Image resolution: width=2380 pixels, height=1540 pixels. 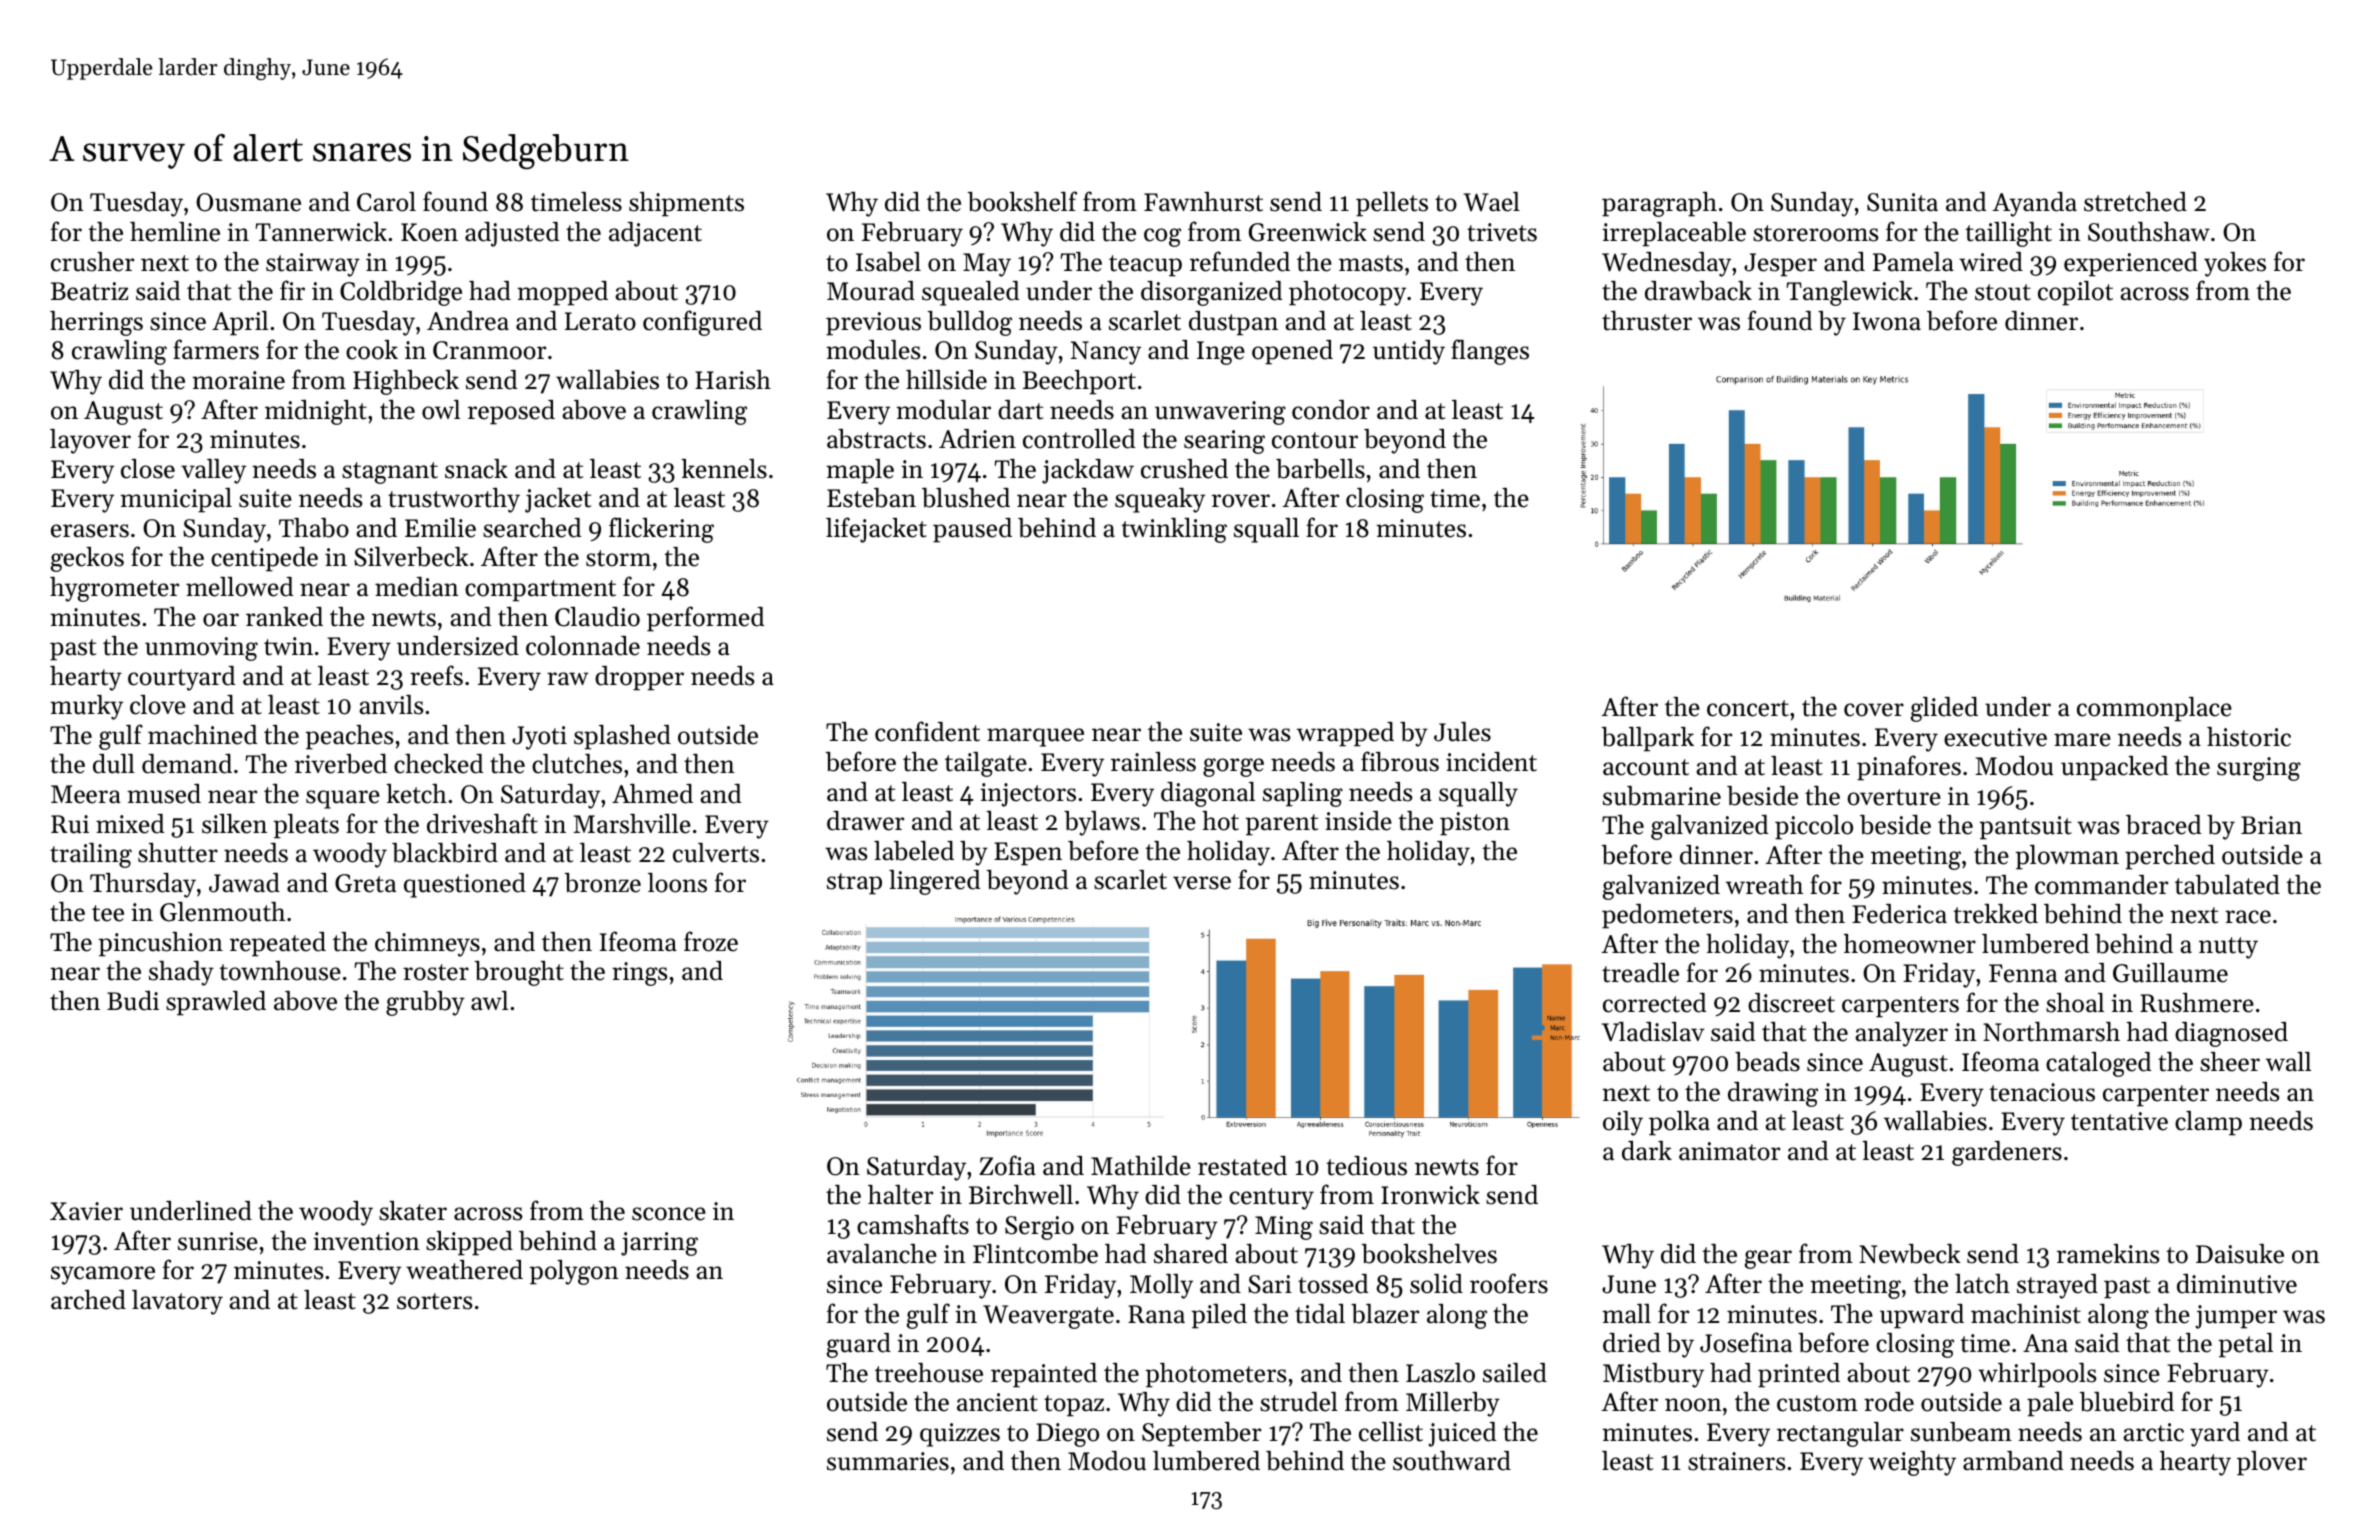 I want to click on bronze, so click(x=602, y=883).
